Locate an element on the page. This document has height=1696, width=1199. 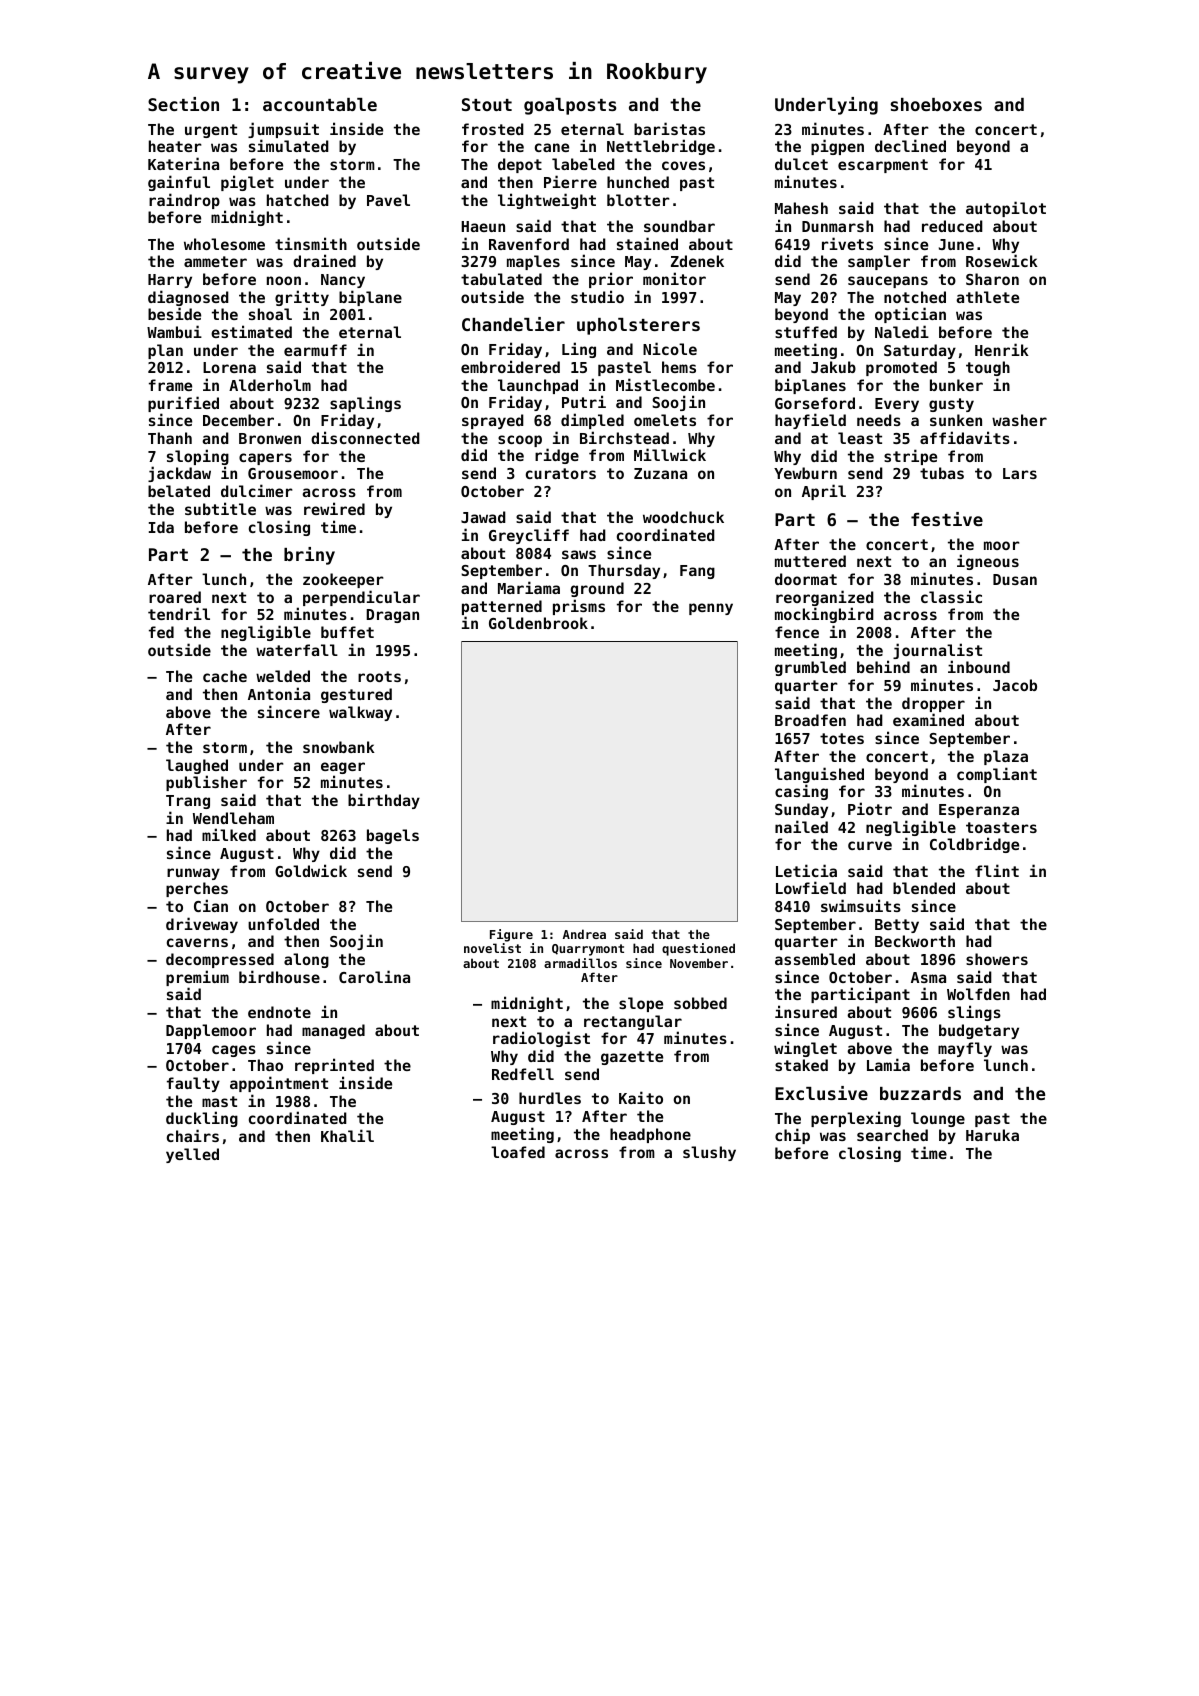
Haruka is located at coordinates (992, 1135).
